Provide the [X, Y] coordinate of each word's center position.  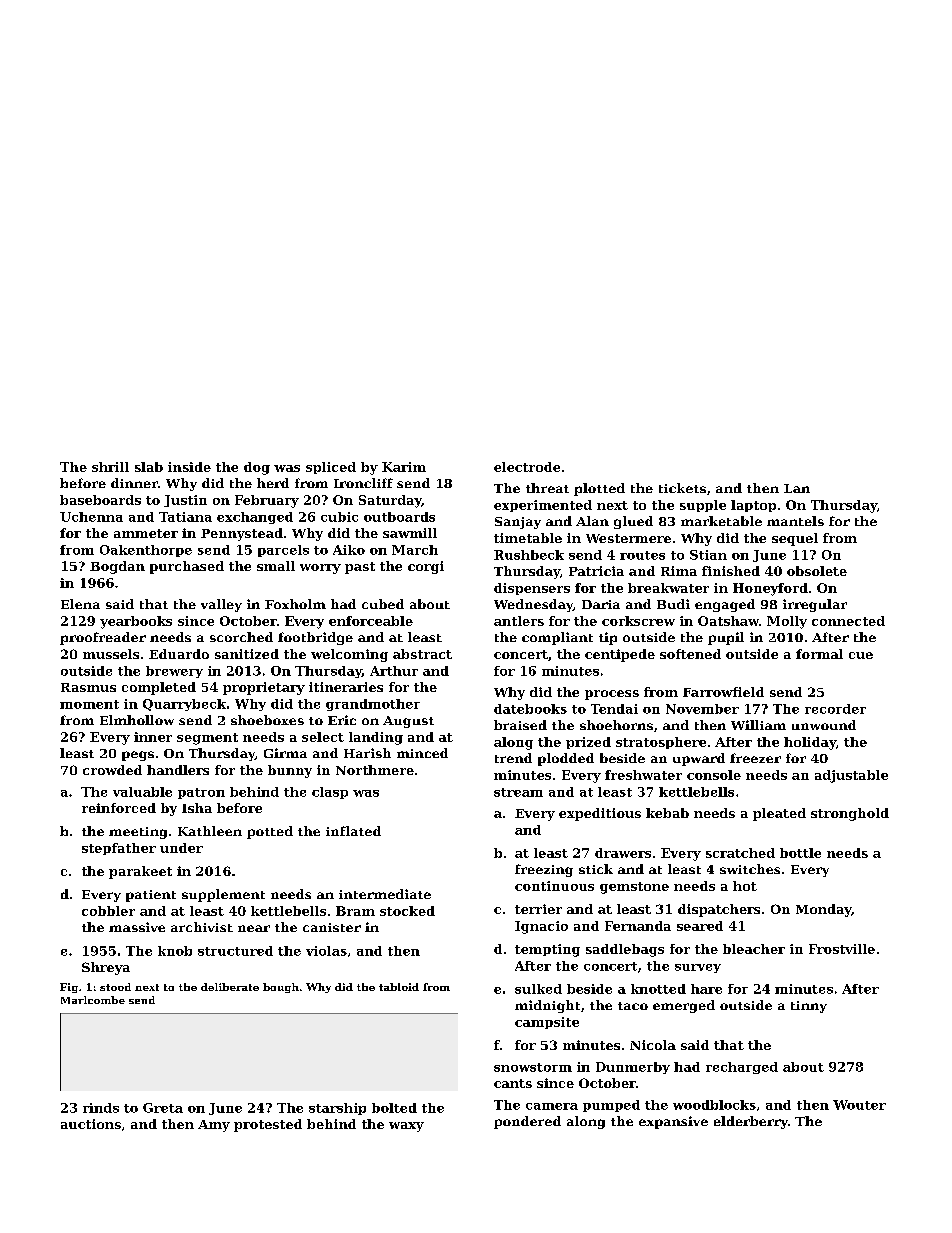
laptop [753, 506]
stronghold [850, 814]
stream [518, 792]
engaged [725, 605]
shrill [110, 467]
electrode [527, 467]
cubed [383, 604]
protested [268, 1125]
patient [151, 896]
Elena [80, 604]
